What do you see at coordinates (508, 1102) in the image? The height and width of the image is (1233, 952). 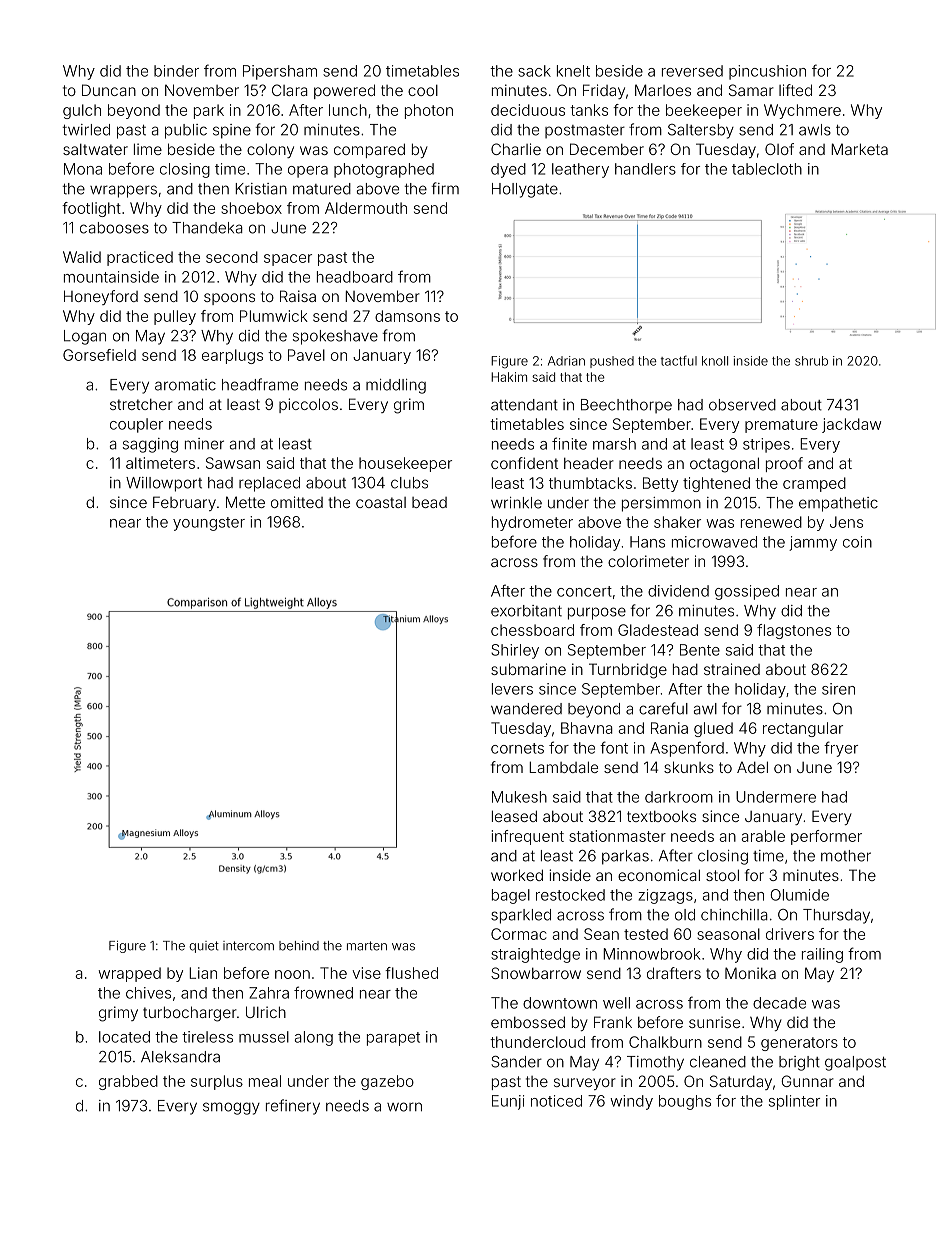 I see `Eunji` at bounding box center [508, 1102].
